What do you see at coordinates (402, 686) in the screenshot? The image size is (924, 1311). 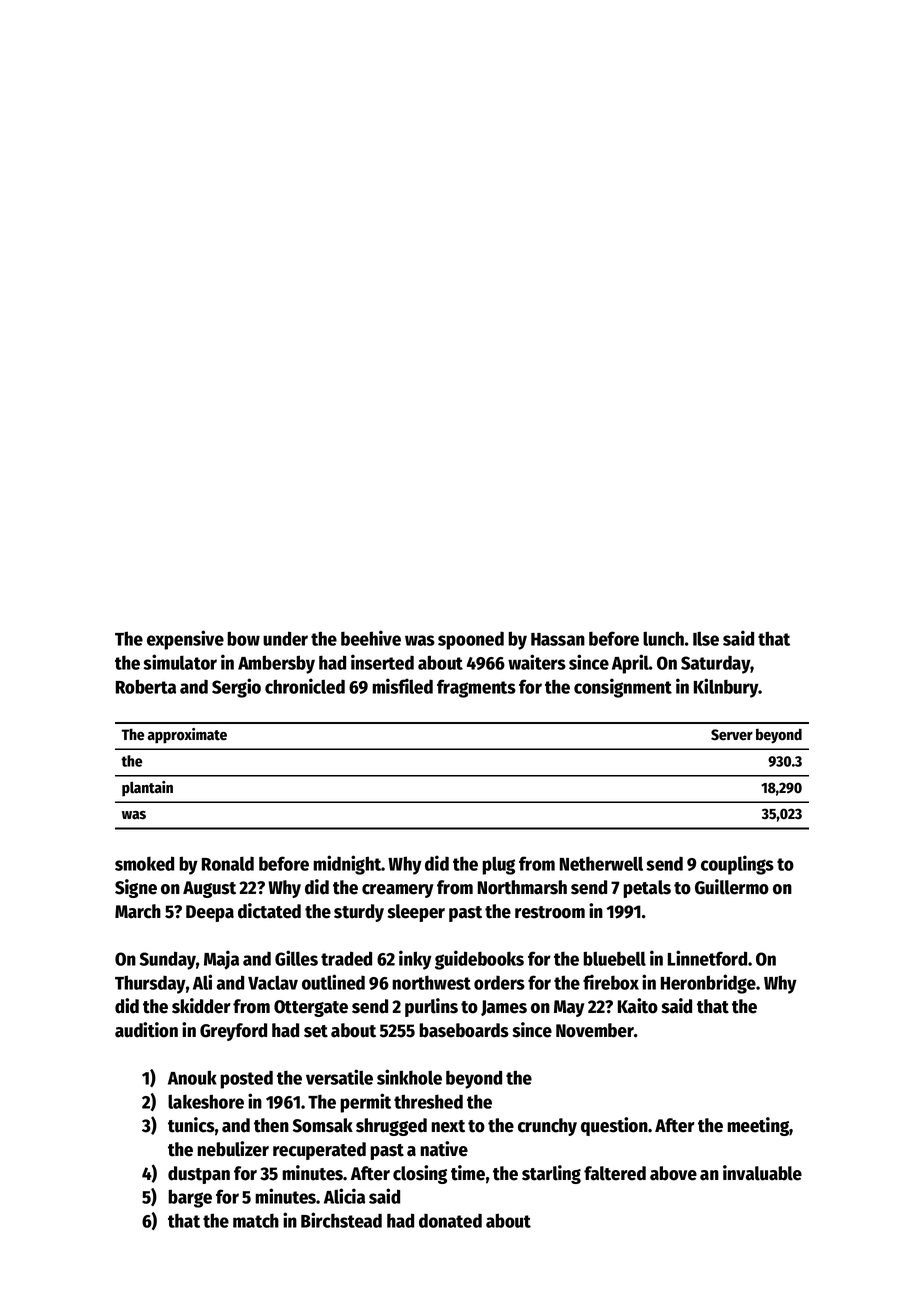 I see `misfiled` at bounding box center [402, 686].
